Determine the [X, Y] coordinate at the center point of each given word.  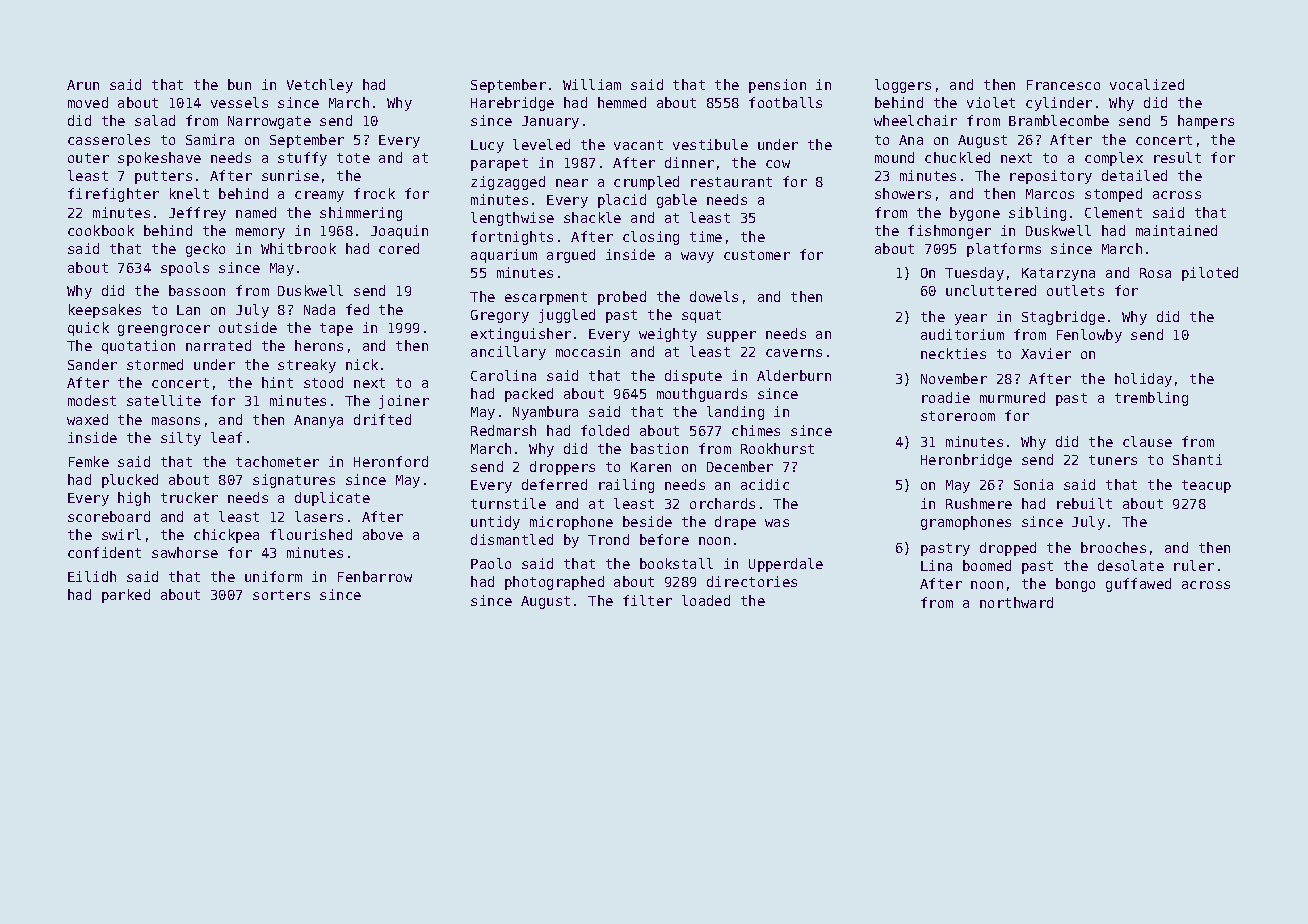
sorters [281, 595]
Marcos [1050, 194]
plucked [130, 481]
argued [571, 256]
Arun [83, 85]
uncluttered [991, 290]
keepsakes [105, 311]
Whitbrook [298, 248]
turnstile [508, 503]
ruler [1194, 565]
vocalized [1147, 84]
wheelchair [915, 120]
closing [651, 238]
